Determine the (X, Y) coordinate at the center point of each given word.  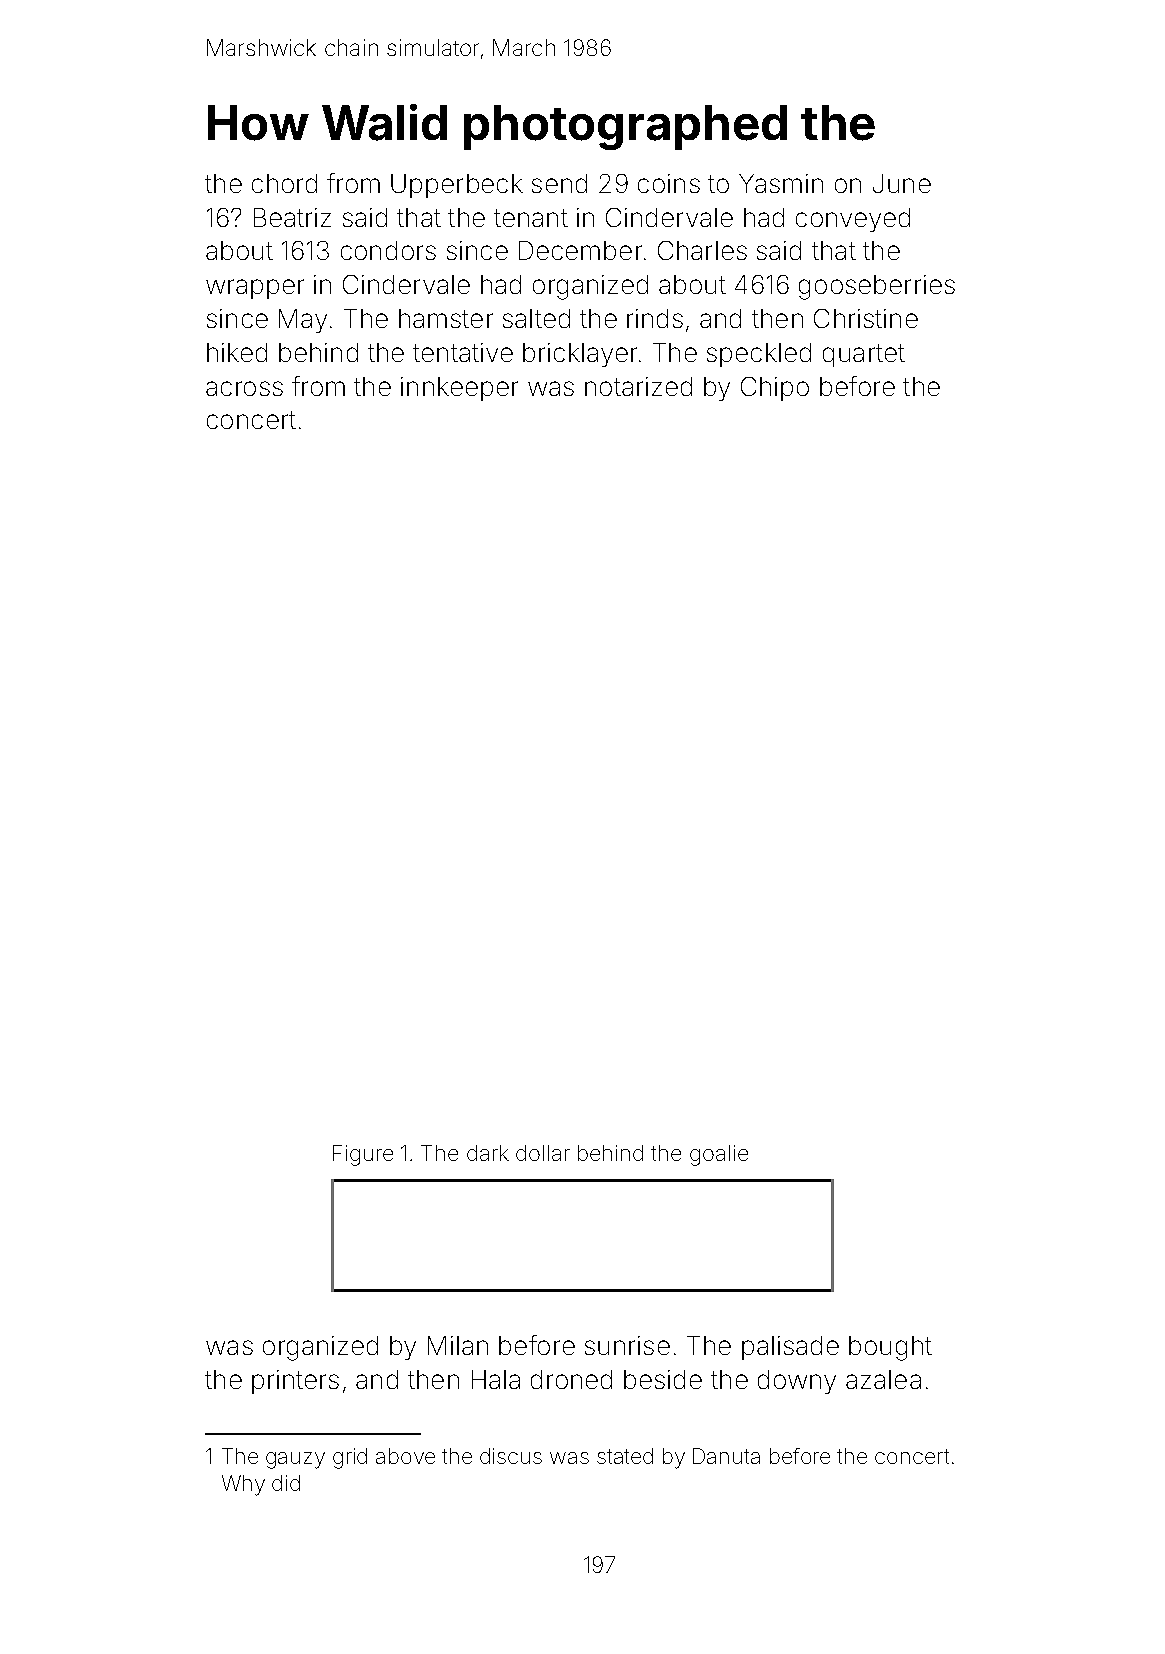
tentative (463, 352)
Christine (866, 318)
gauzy (295, 1460)
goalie (719, 1155)
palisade (790, 1348)
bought (890, 1348)
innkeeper (459, 389)
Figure (363, 1155)
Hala (496, 1379)
